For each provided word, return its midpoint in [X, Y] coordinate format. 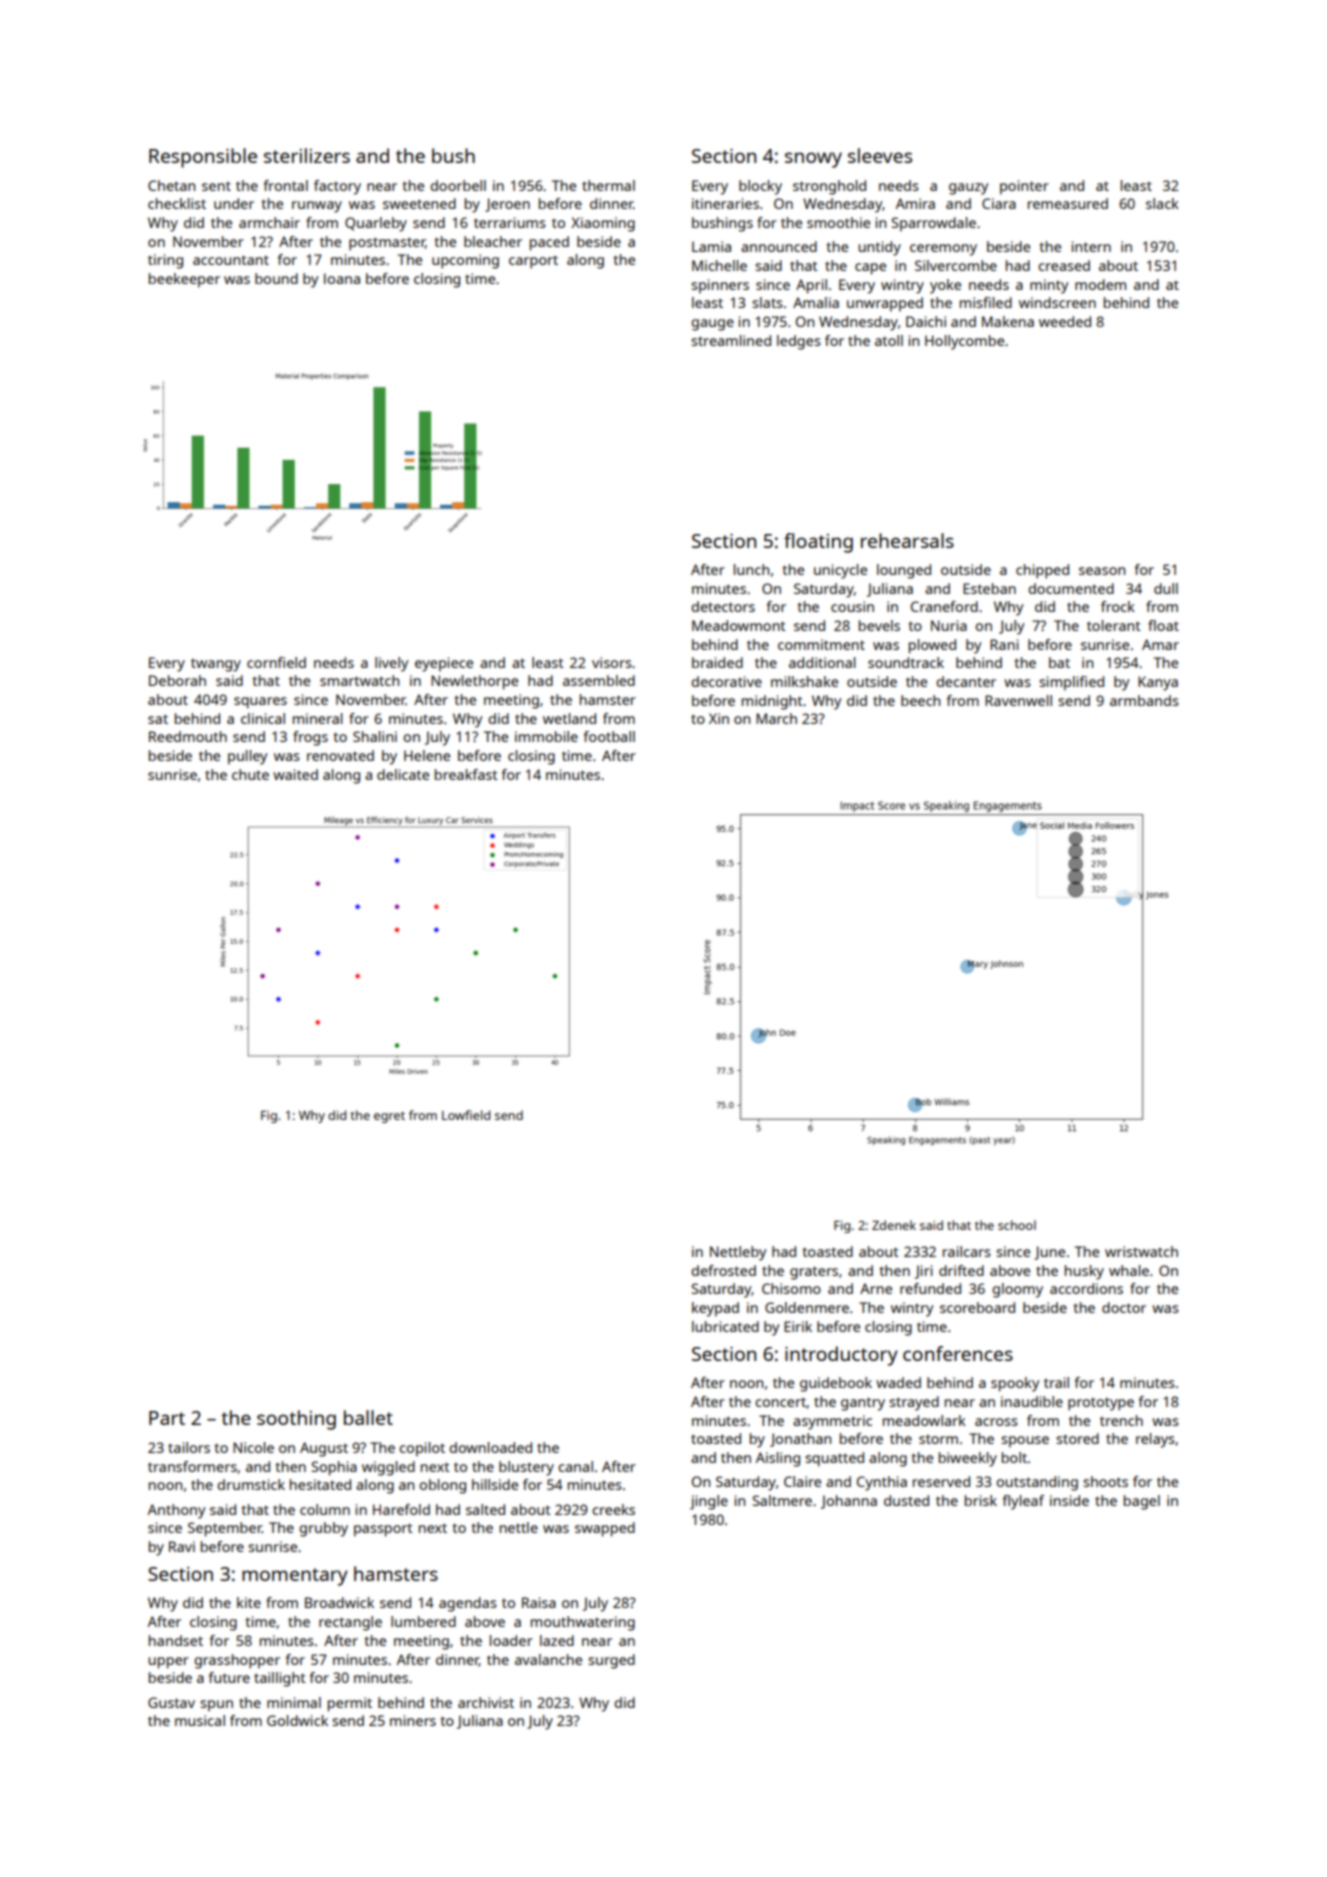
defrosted [723, 1270]
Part [167, 1418]
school [1017, 1225]
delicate [403, 774]
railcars [967, 1251]
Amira [915, 203]
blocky [760, 187]
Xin [719, 718]
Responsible [203, 158]
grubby [323, 1529]
